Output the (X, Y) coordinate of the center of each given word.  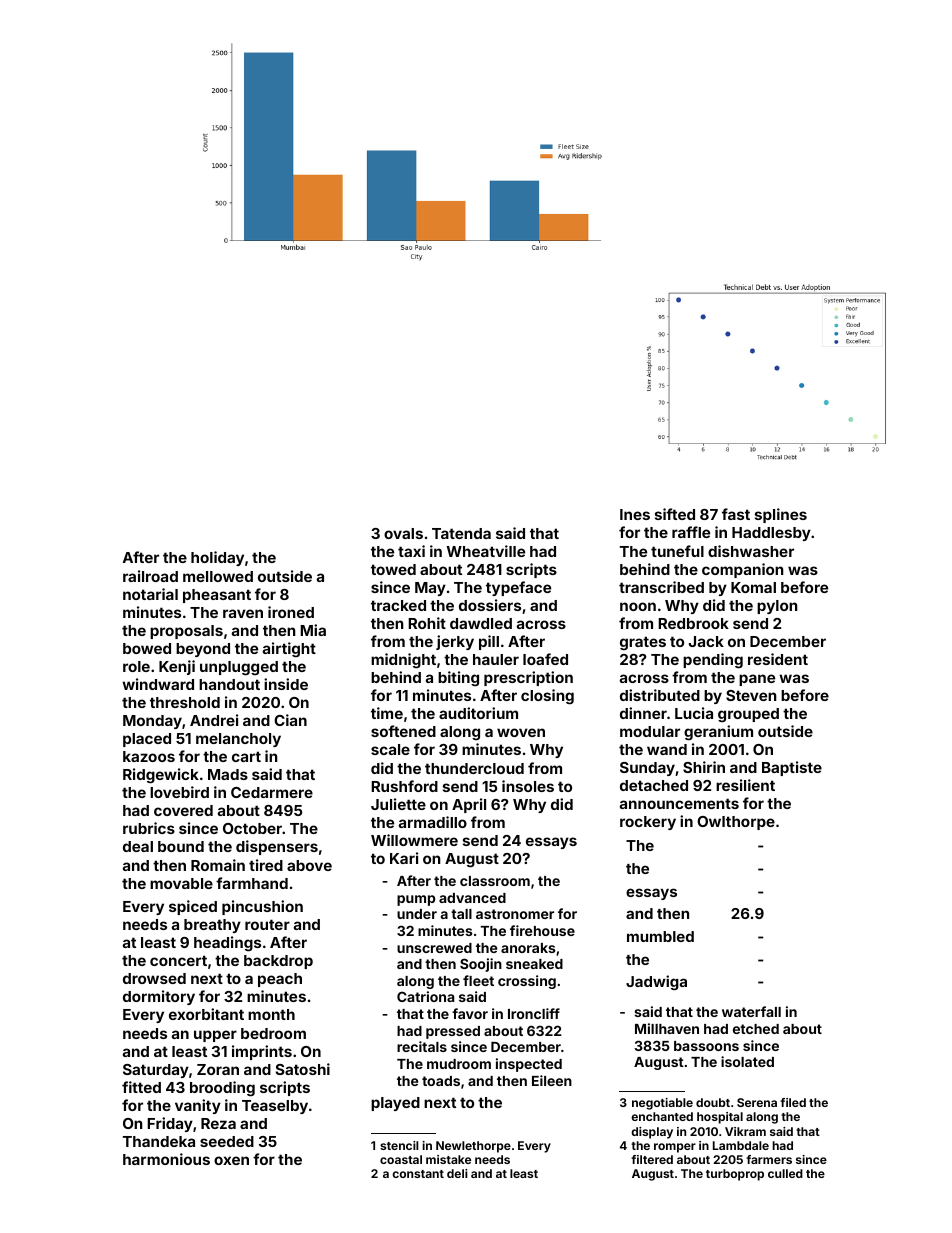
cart (246, 756)
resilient (745, 785)
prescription (528, 678)
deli (457, 1173)
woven (521, 732)
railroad (150, 576)
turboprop (735, 1175)
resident (778, 659)
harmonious (166, 1159)
